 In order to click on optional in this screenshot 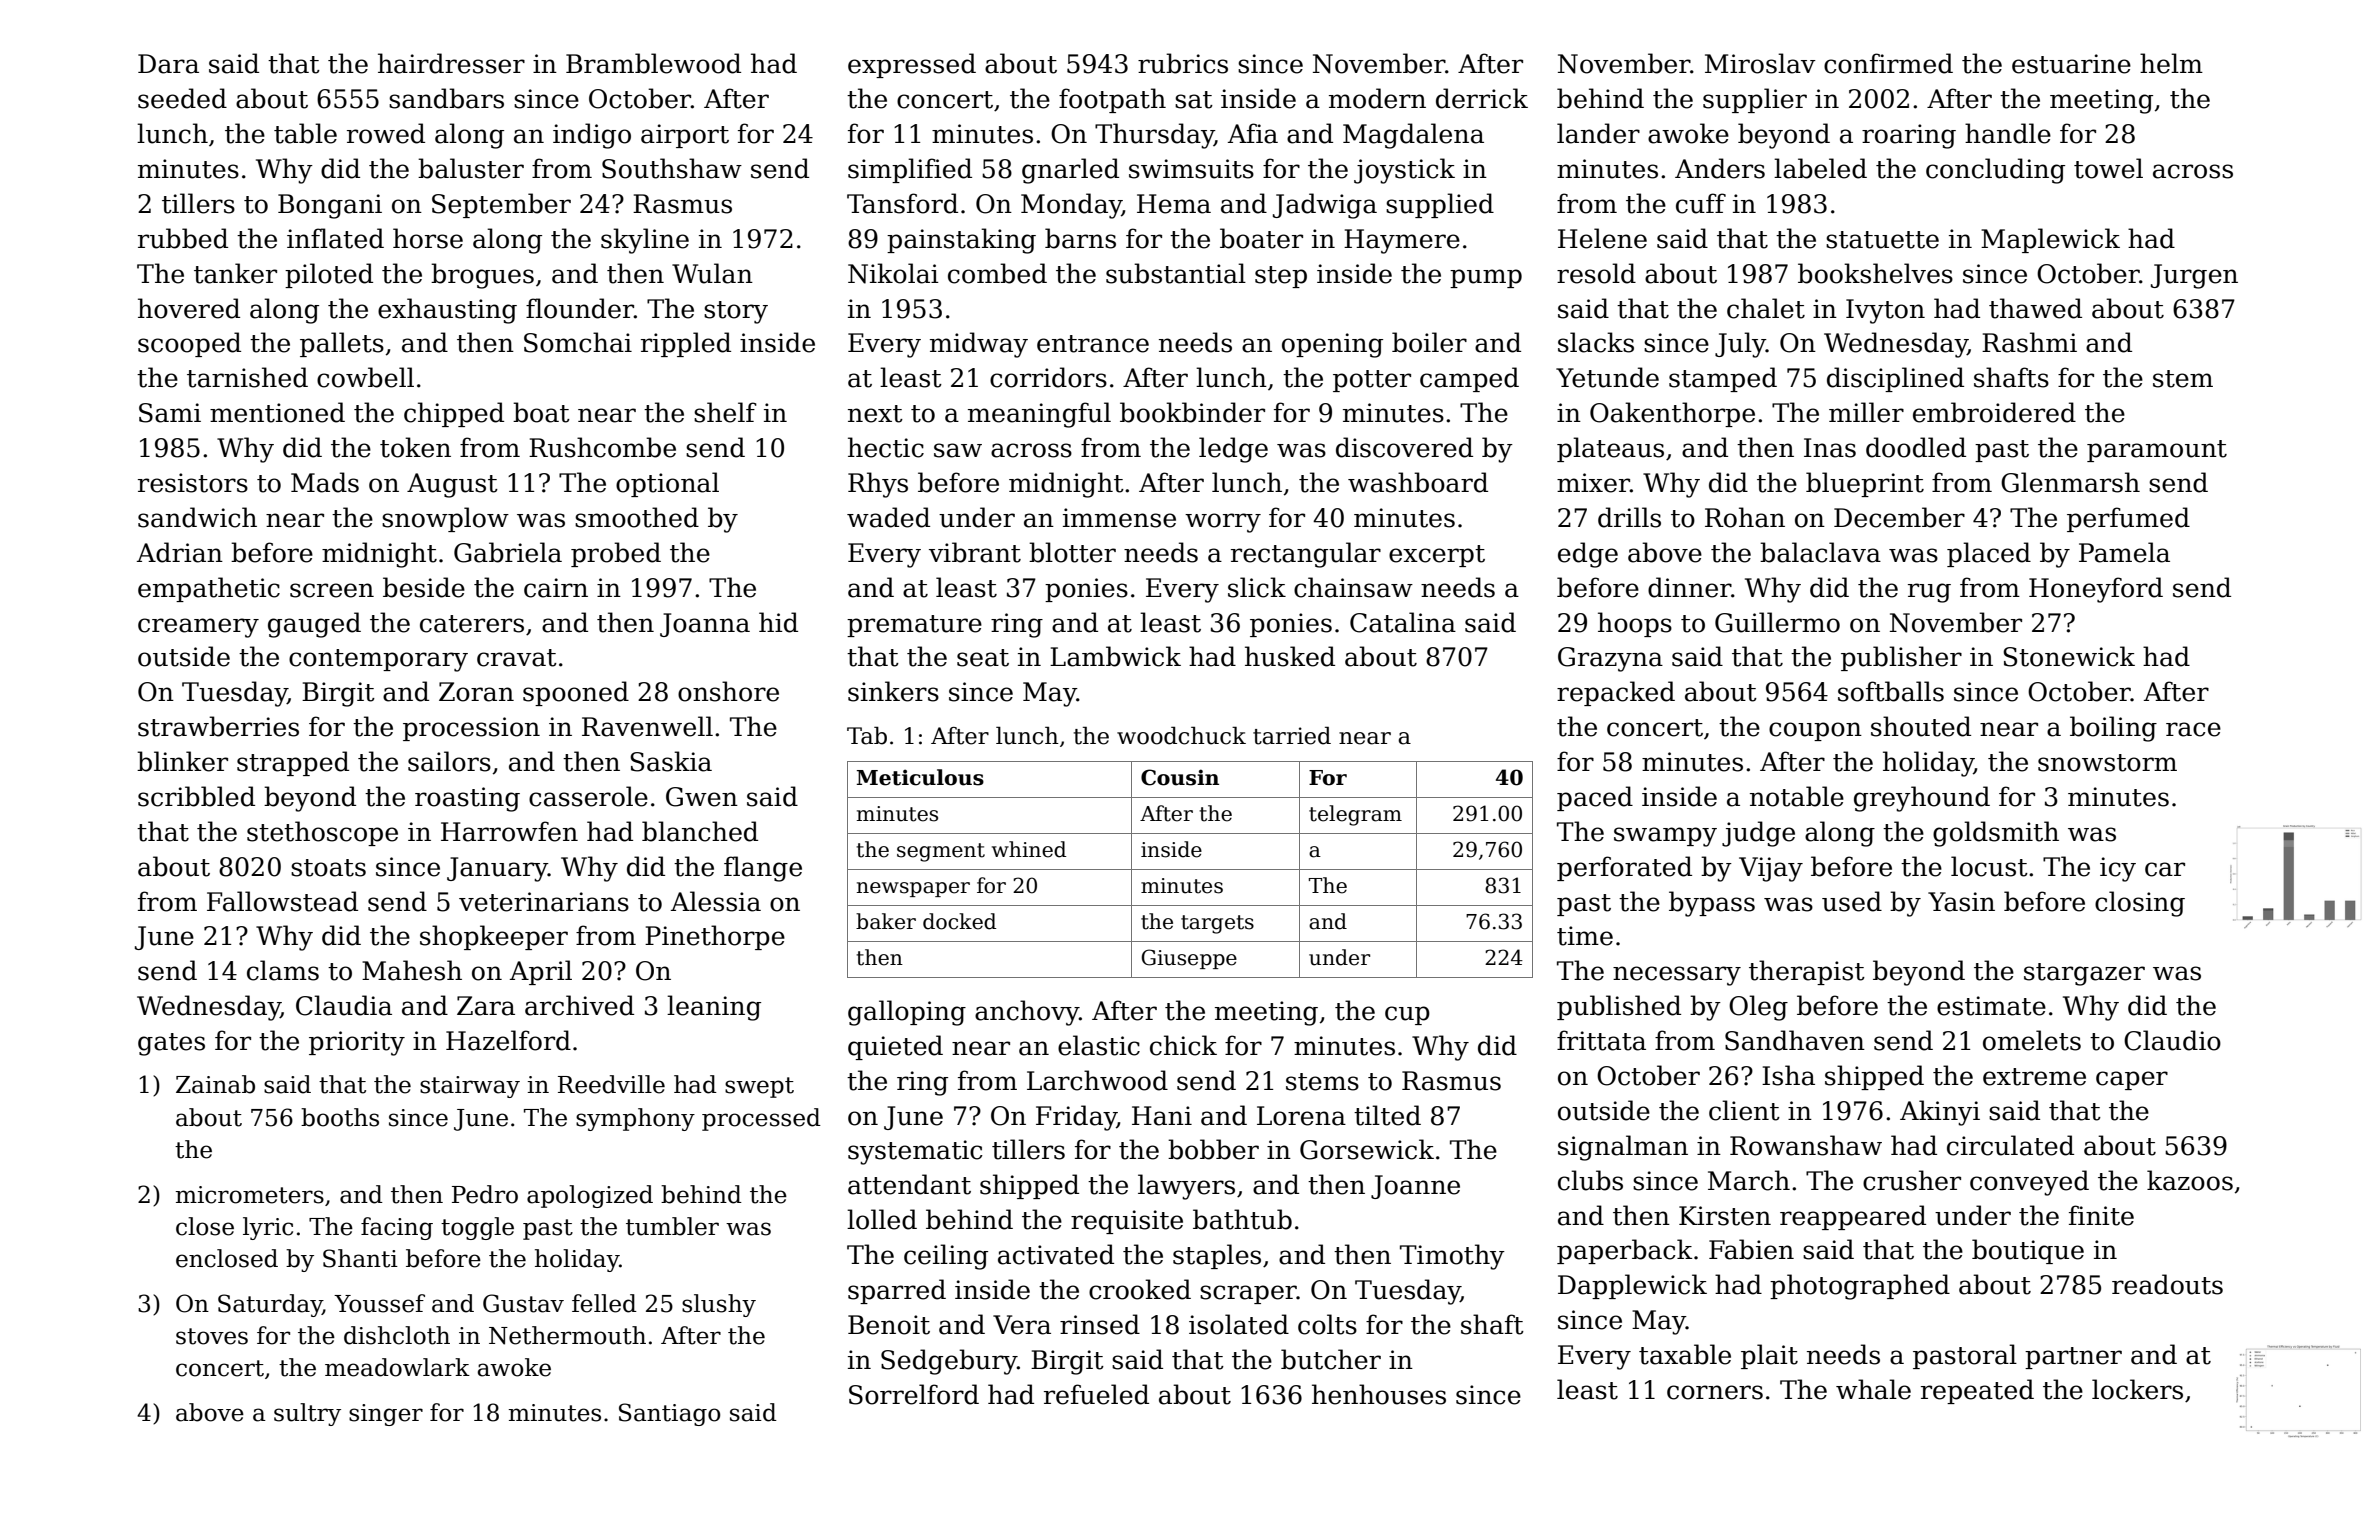, I will do `click(667, 484)`.
